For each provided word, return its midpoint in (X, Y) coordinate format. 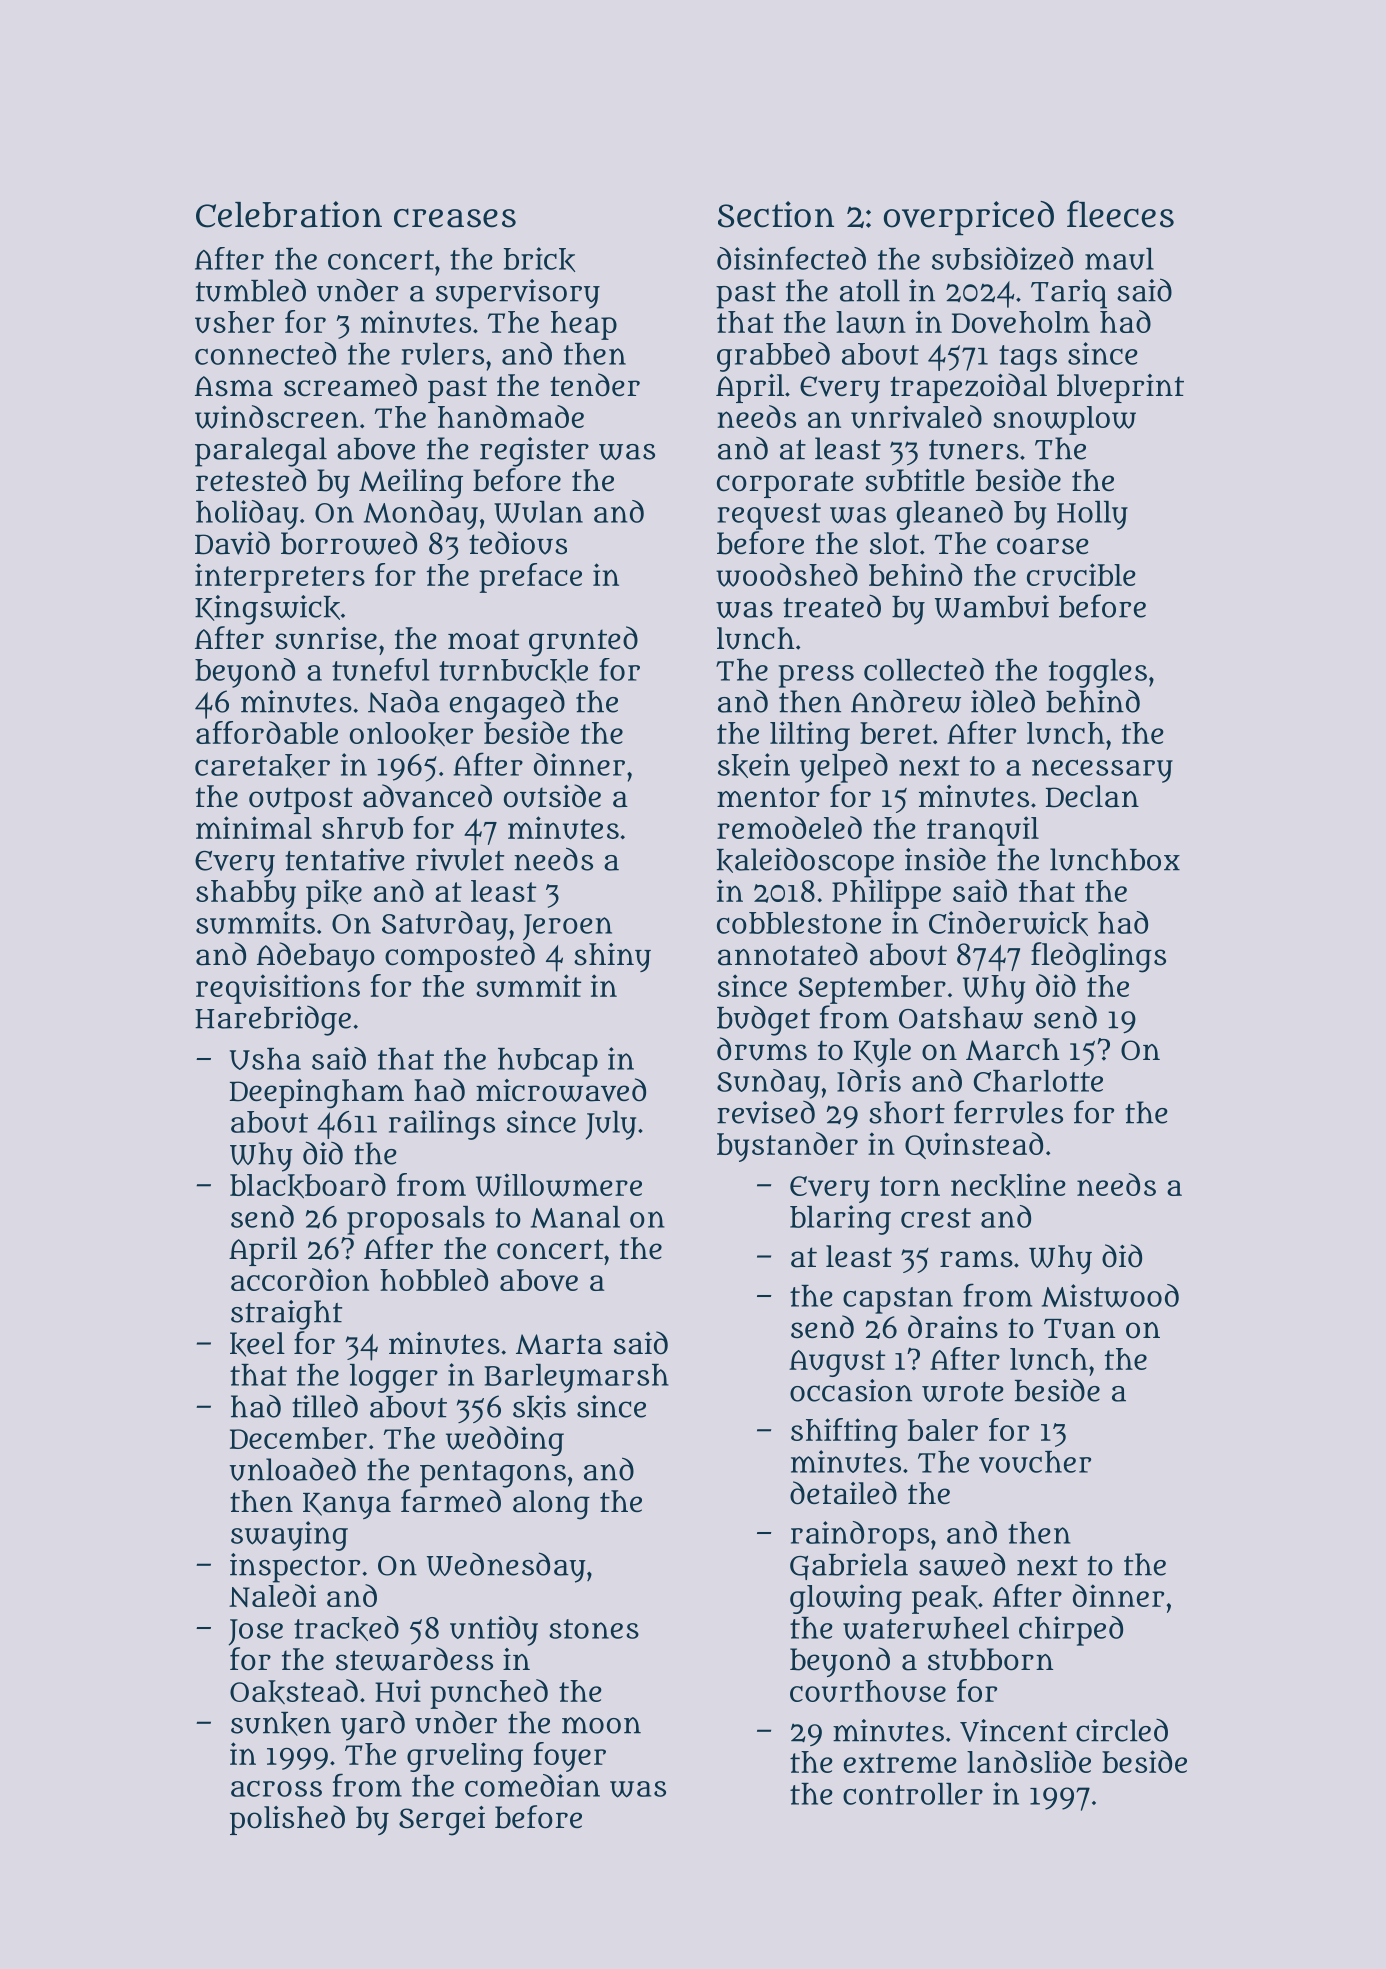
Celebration (289, 214)
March (1013, 1049)
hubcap (548, 1062)
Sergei (442, 1821)
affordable (267, 732)
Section (776, 214)
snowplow (1064, 420)
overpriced (969, 218)
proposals (416, 1220)
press (816, 676)
